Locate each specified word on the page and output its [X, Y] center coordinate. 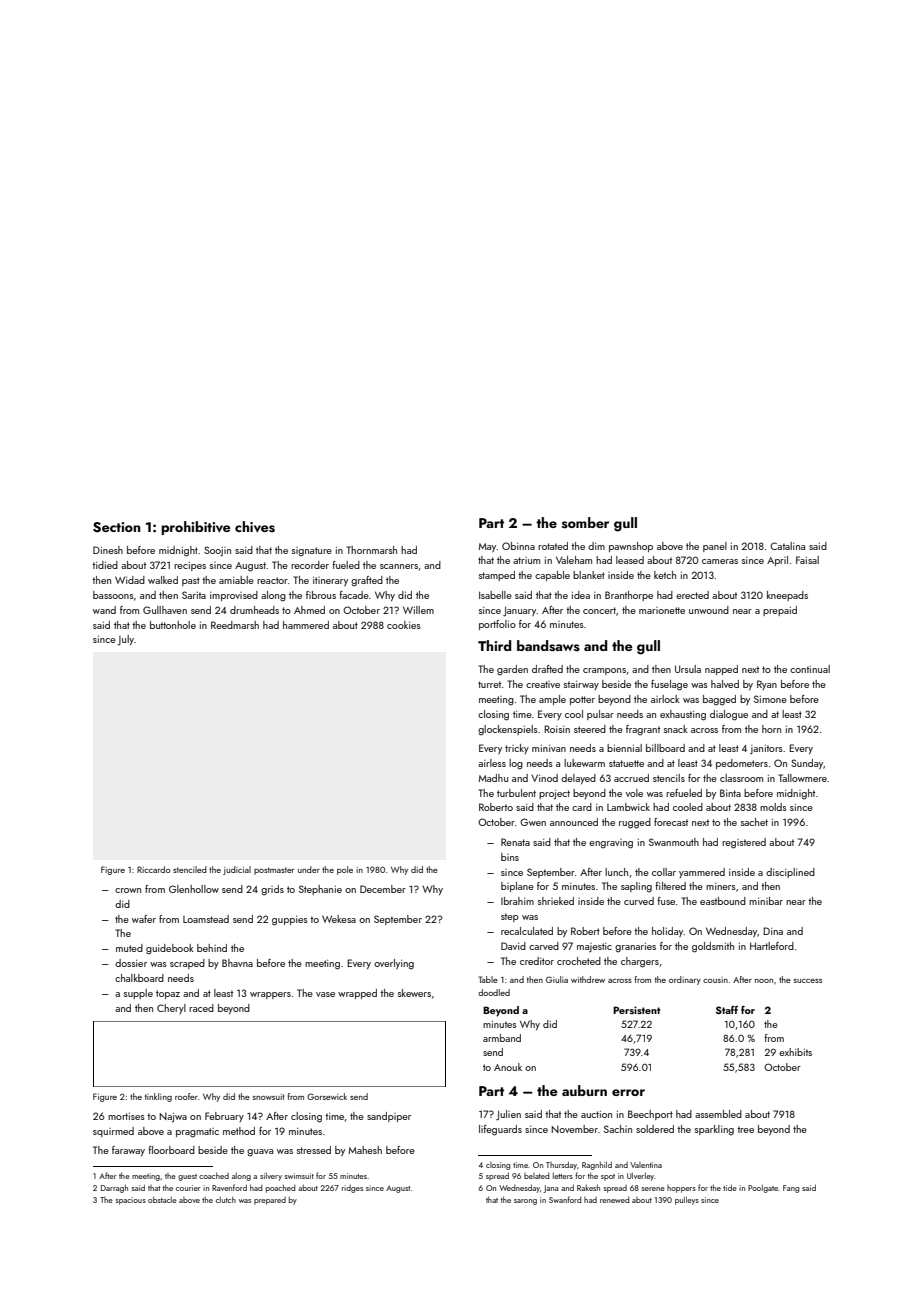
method [239, 1131]
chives [255, 527]
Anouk [508, 1067]
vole [634, 793]
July [125, 640]
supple [138, 994]
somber [585, 523]
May [487, 547]
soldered [655, 1129]
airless [492, 763]
